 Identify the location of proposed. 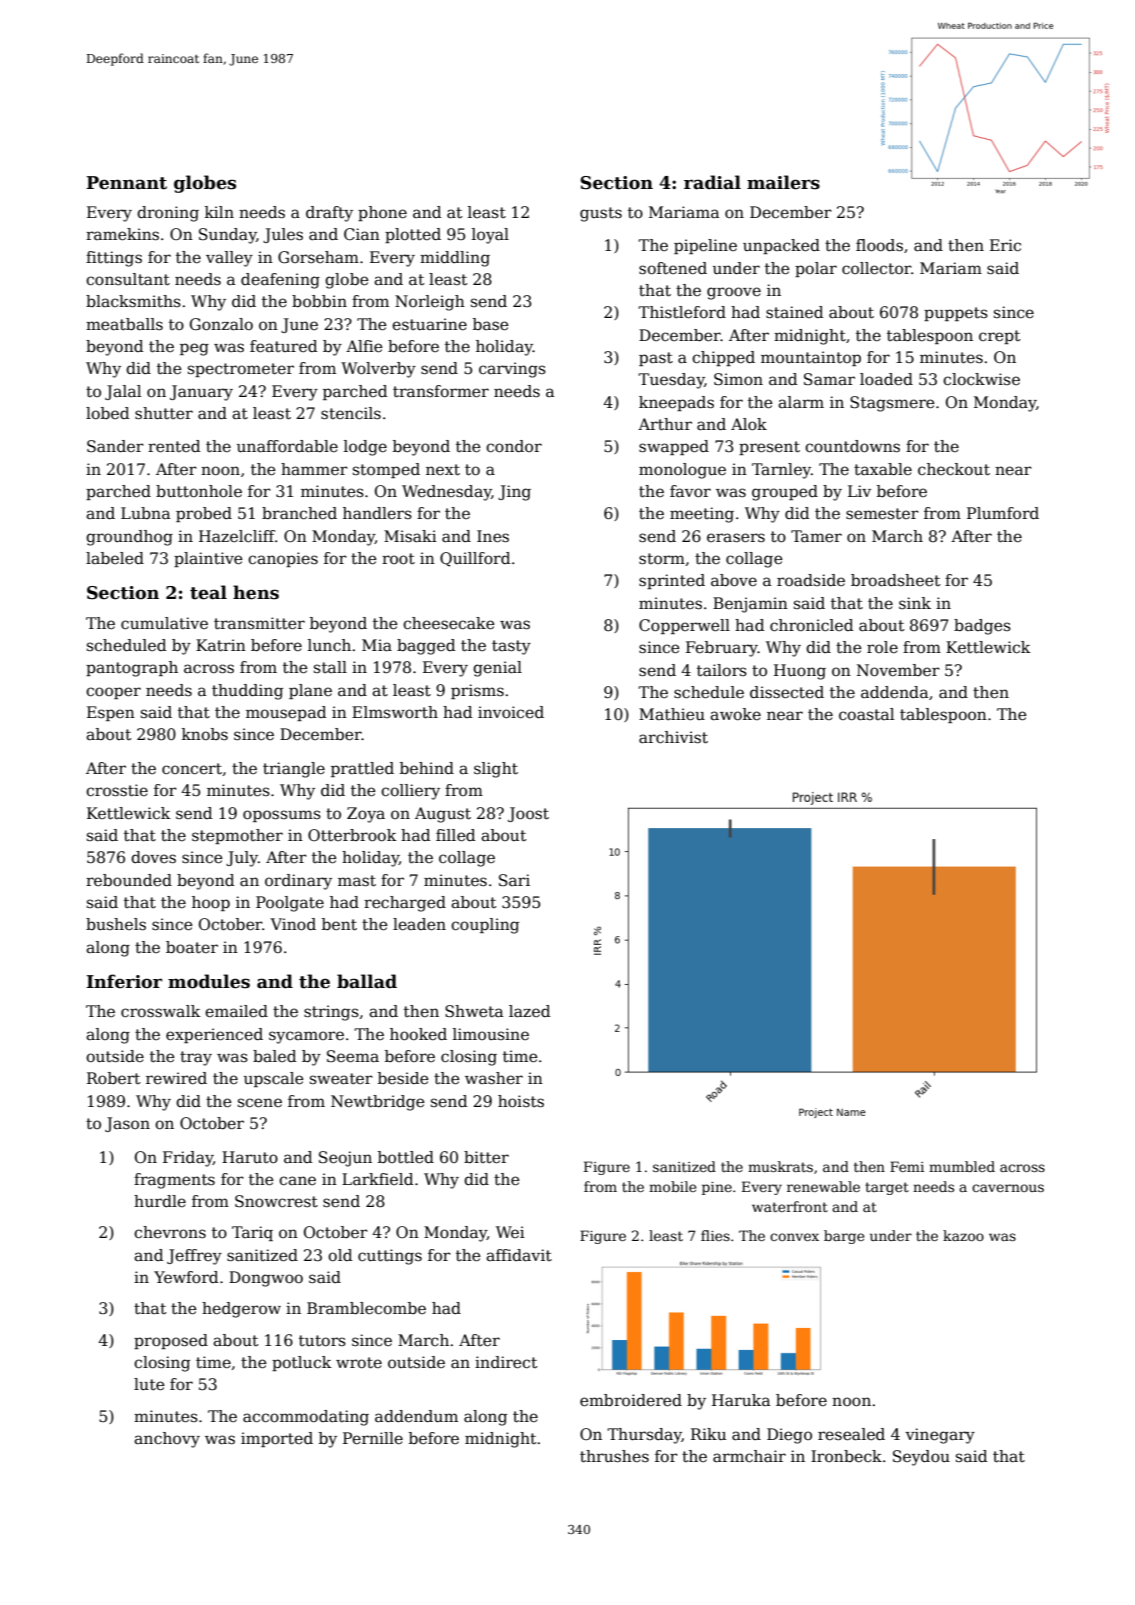
(171, 1341).
